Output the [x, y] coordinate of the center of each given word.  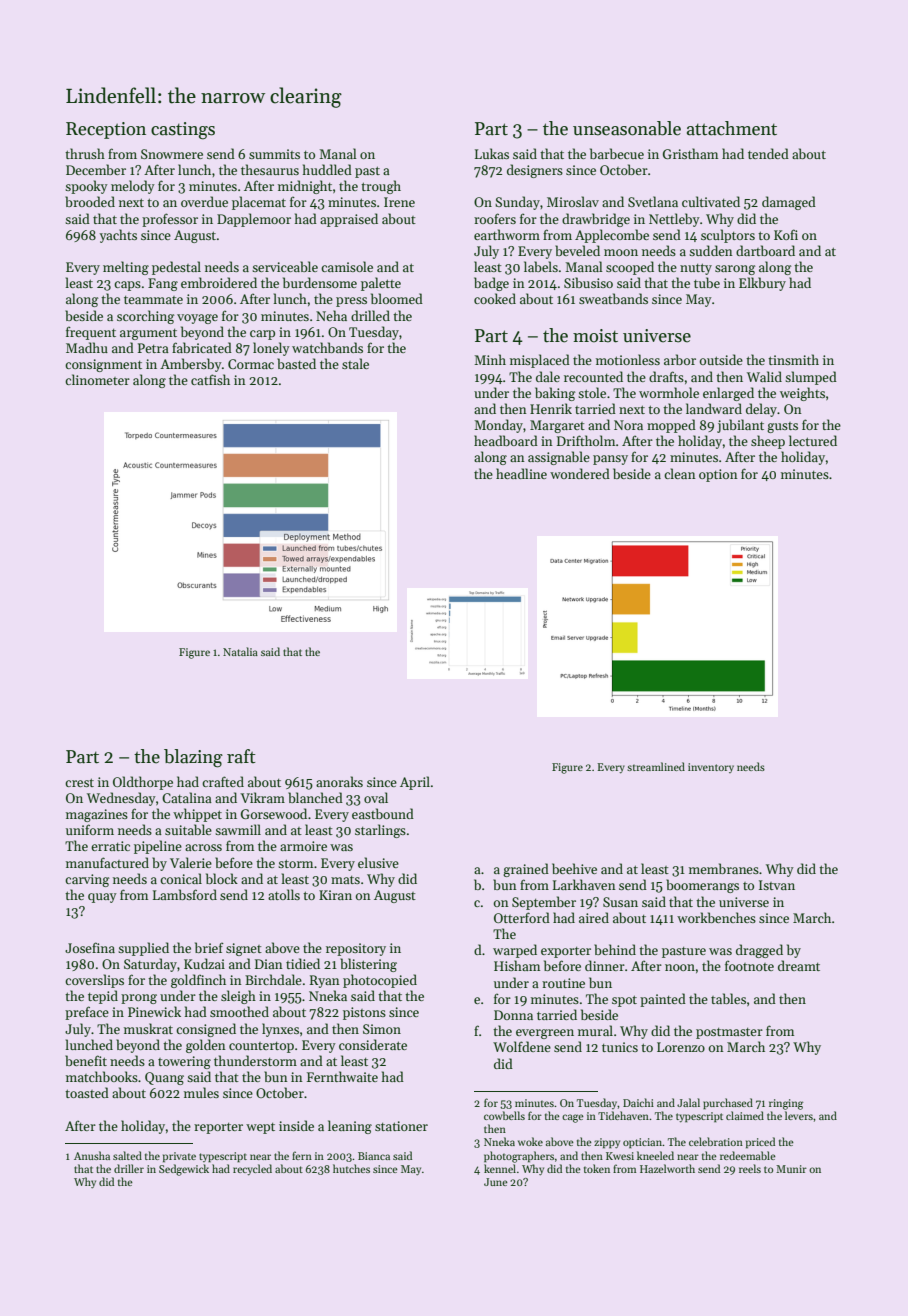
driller [129, 1168]
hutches [351, 1168]
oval [376, 797]
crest [79, 782]
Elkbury [762, 284]
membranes [724, 868]
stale [355, 363]
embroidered [219, 282]
